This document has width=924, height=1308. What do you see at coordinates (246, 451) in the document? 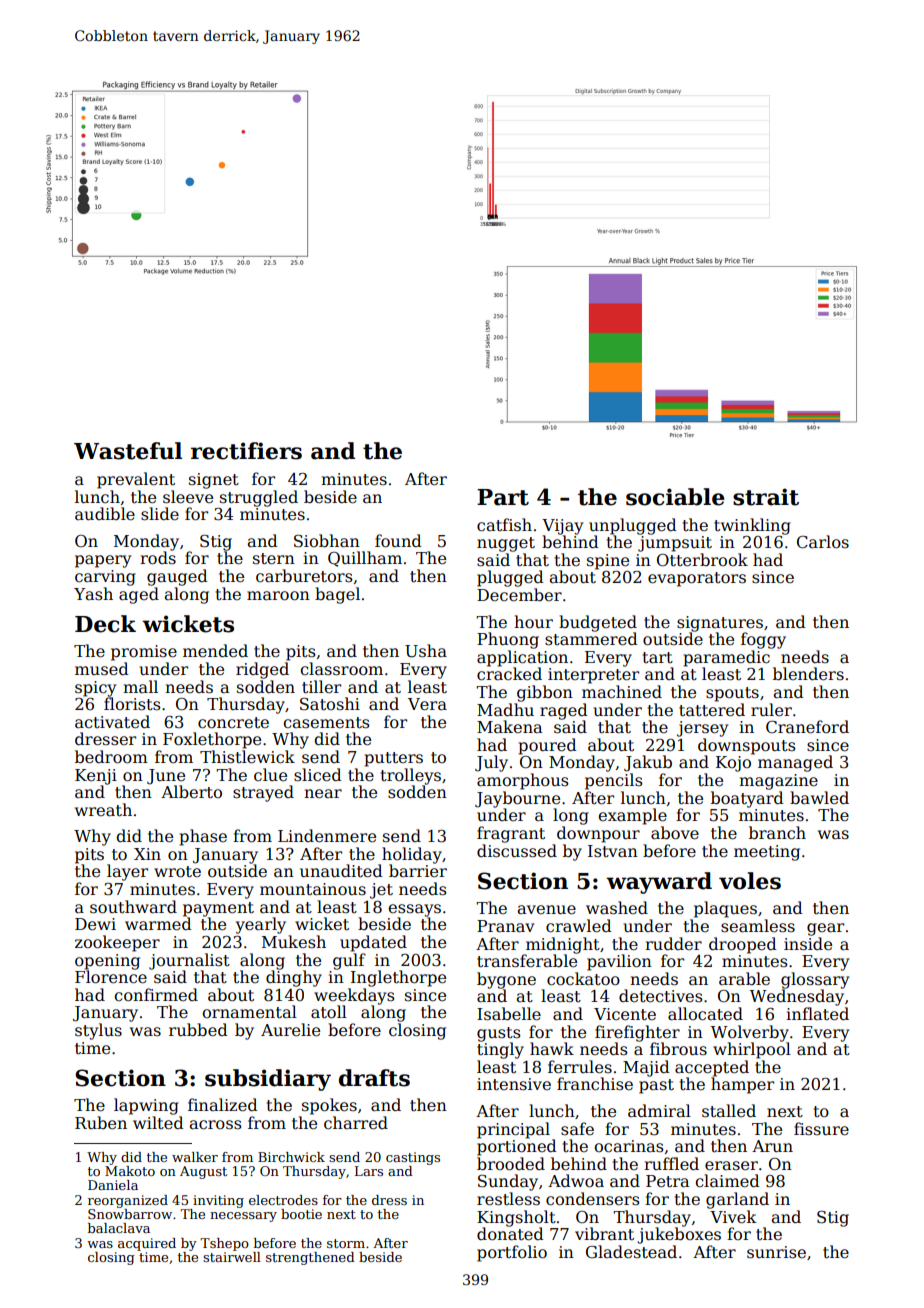
I see `rectifiers` at bounding box center [246, 451].
